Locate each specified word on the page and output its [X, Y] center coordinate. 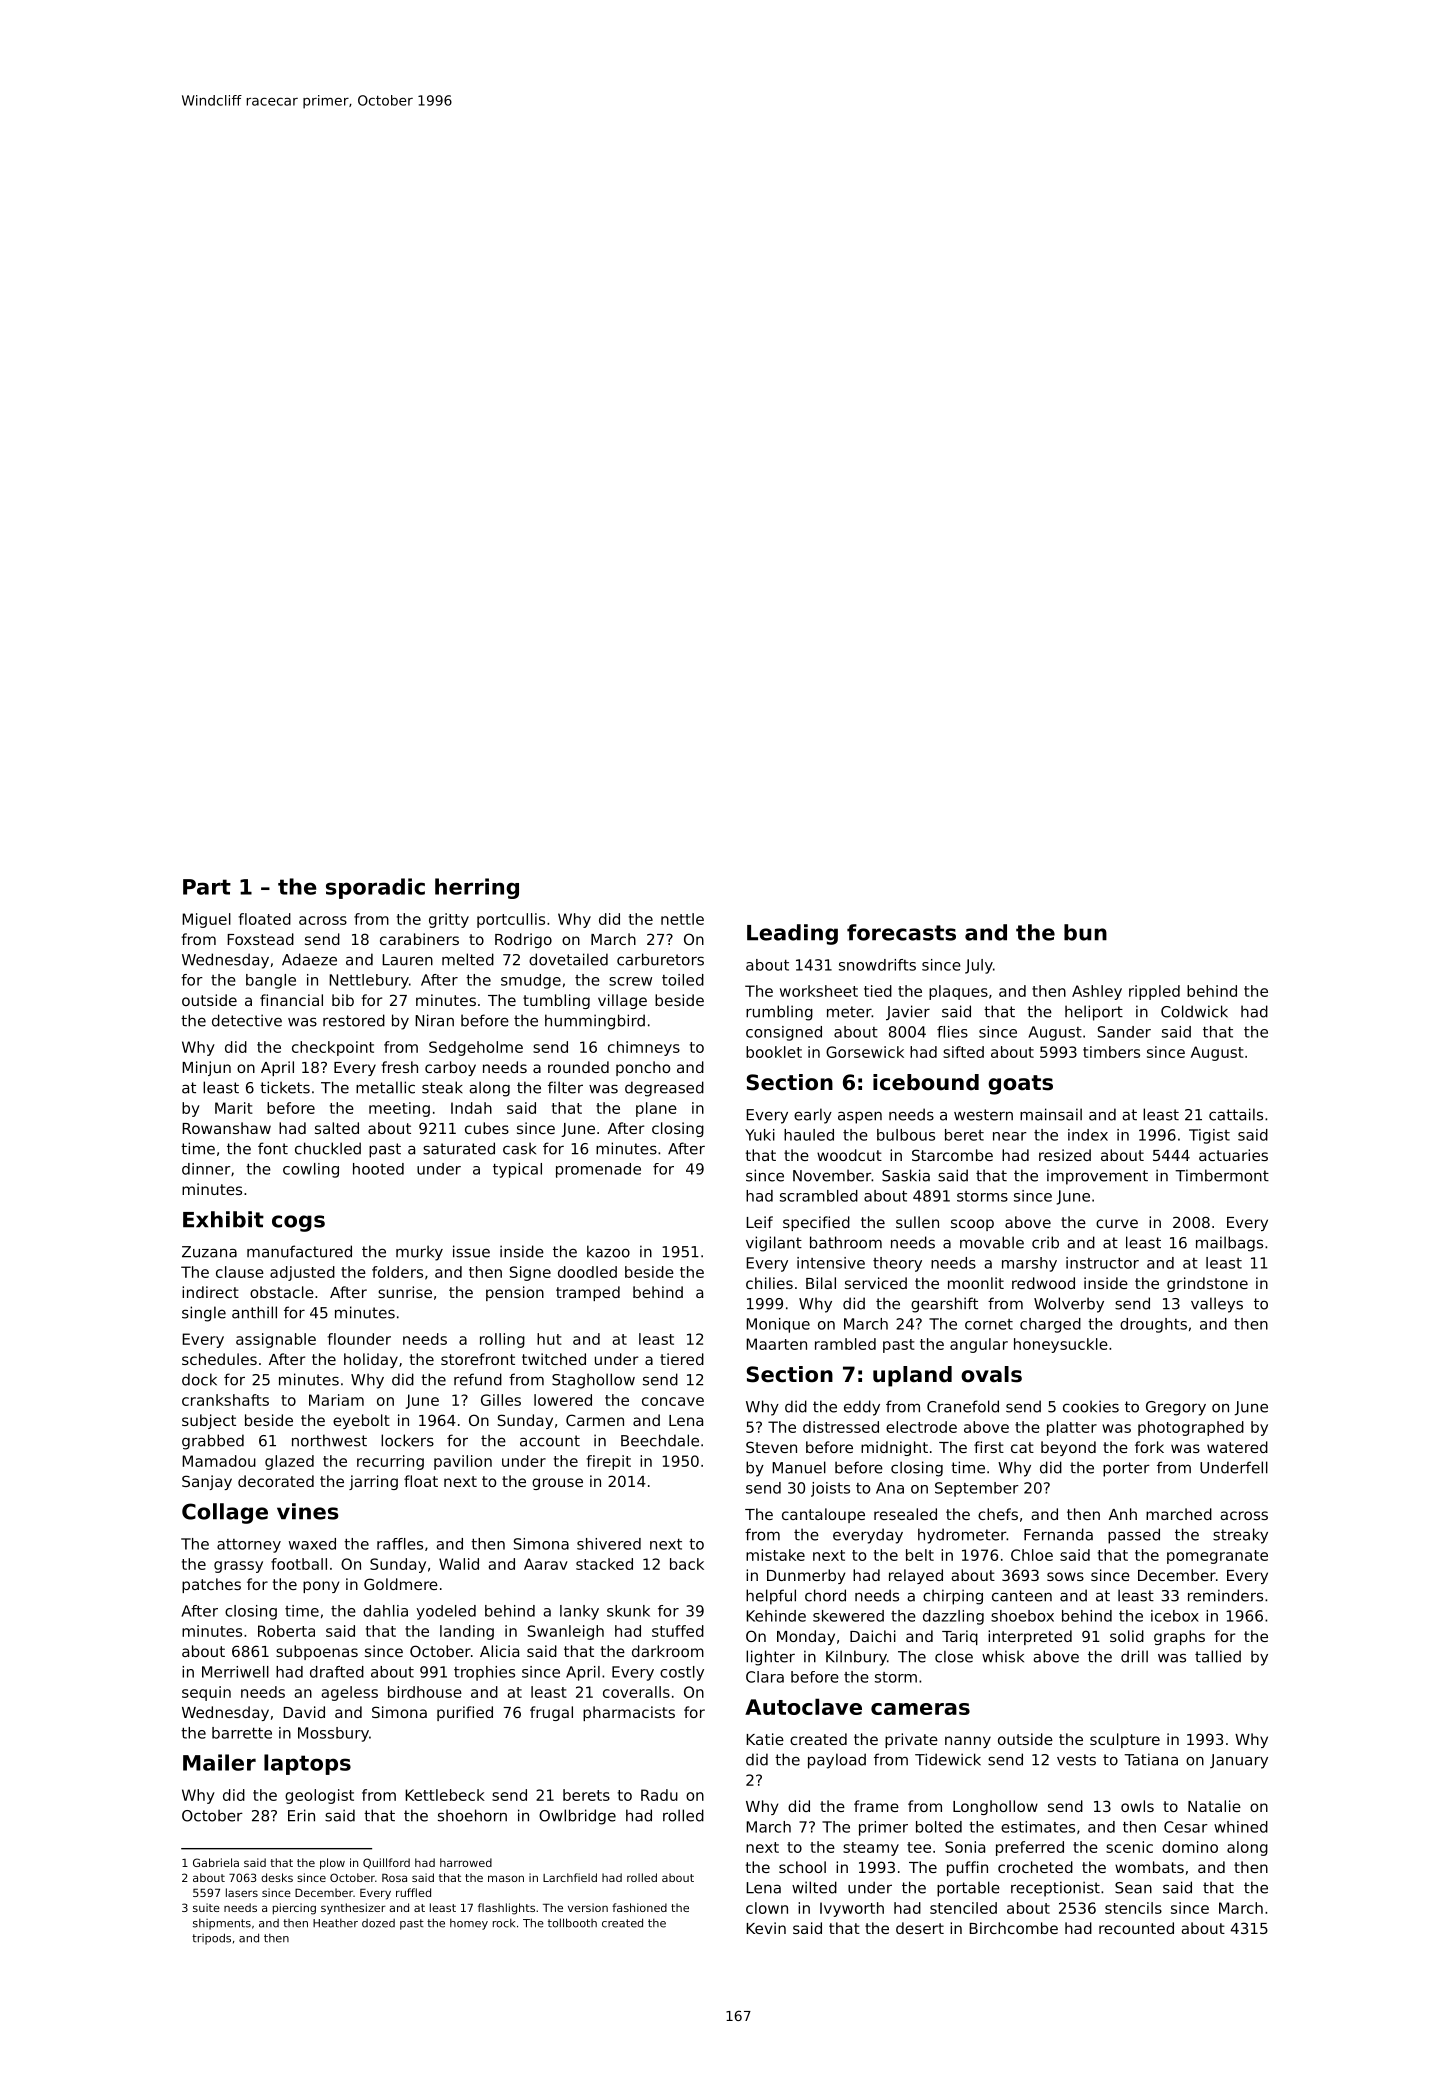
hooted [378, 1169]
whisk [1003, 1656]
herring [477, 888]
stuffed [678, 1631]
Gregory [1176, 1408]
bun [1085, 932]
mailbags [1229, 1244]
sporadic [375, 888]
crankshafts [225, 1400]
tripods [211, 1939]
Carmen [595, 1420]
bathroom [846, 1242]
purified [465, 1713]
